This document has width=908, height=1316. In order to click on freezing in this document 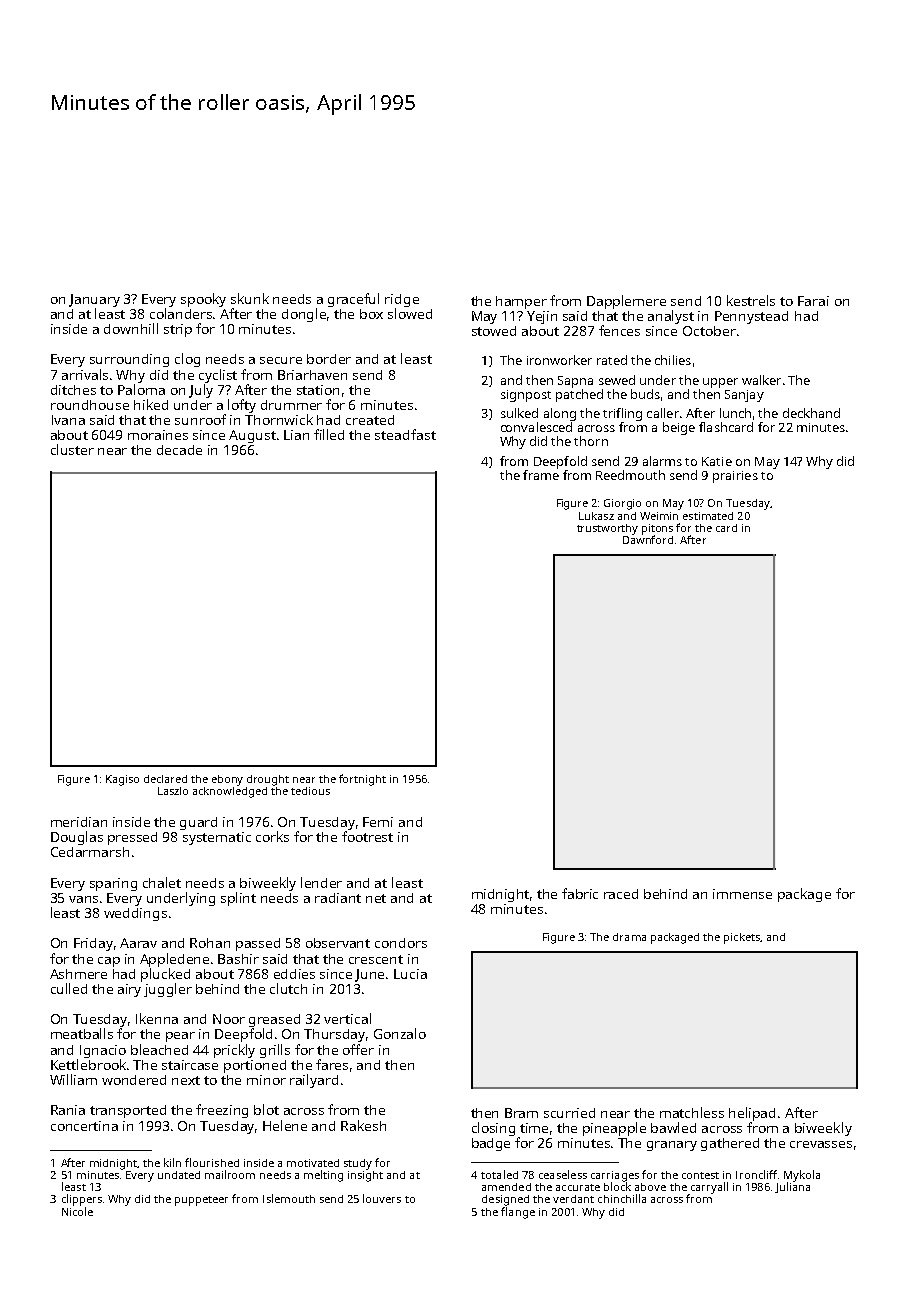, I will do `click(222, 1111)`.
